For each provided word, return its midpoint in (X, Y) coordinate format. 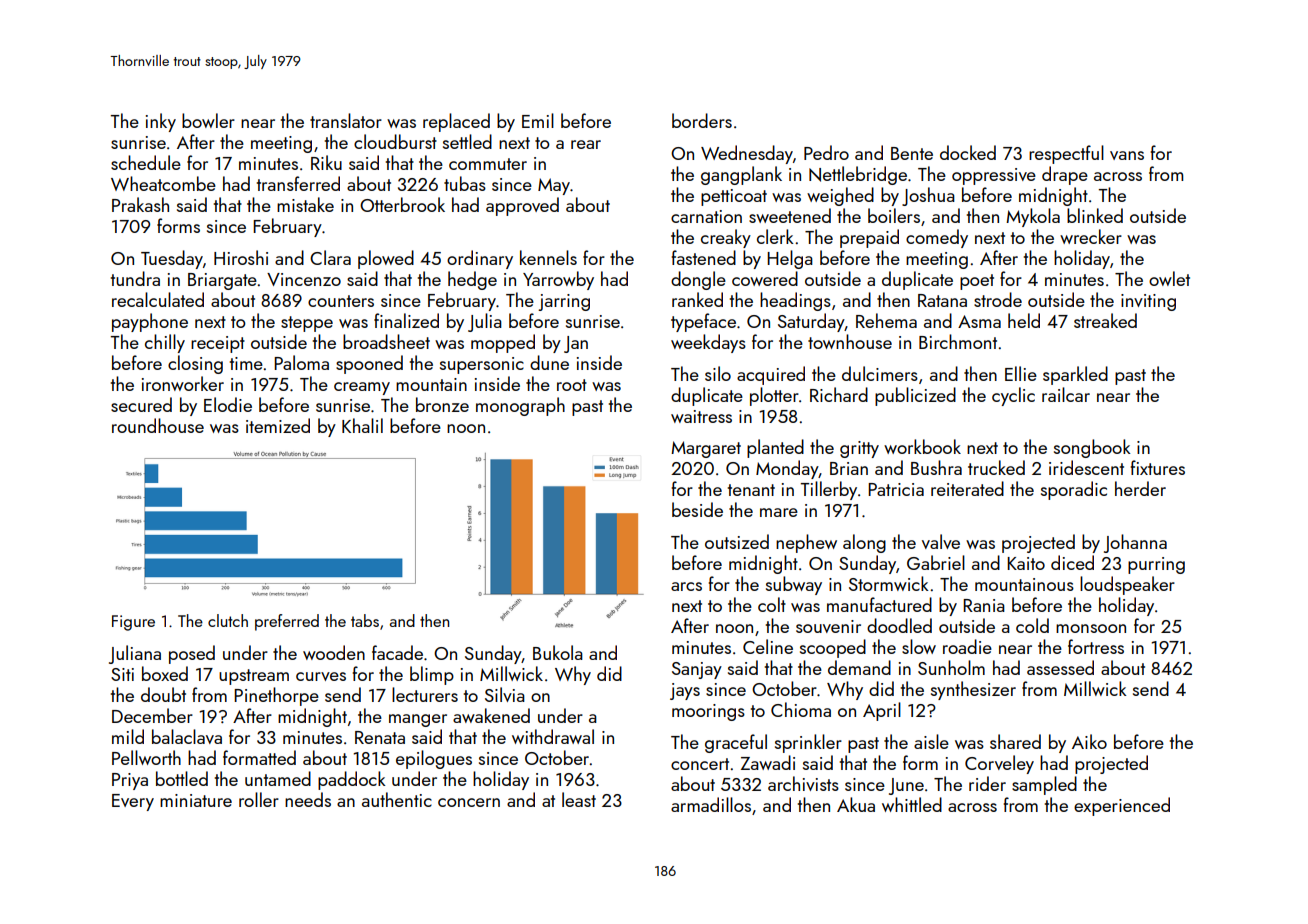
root (572, 385)
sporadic (1074, 490)
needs (308, 799)
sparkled (1075, 375)
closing (195, 364)
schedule (146, 162)
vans (1127, 155)
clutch (228, 620)
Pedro (826, 152)
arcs (686, 586)
